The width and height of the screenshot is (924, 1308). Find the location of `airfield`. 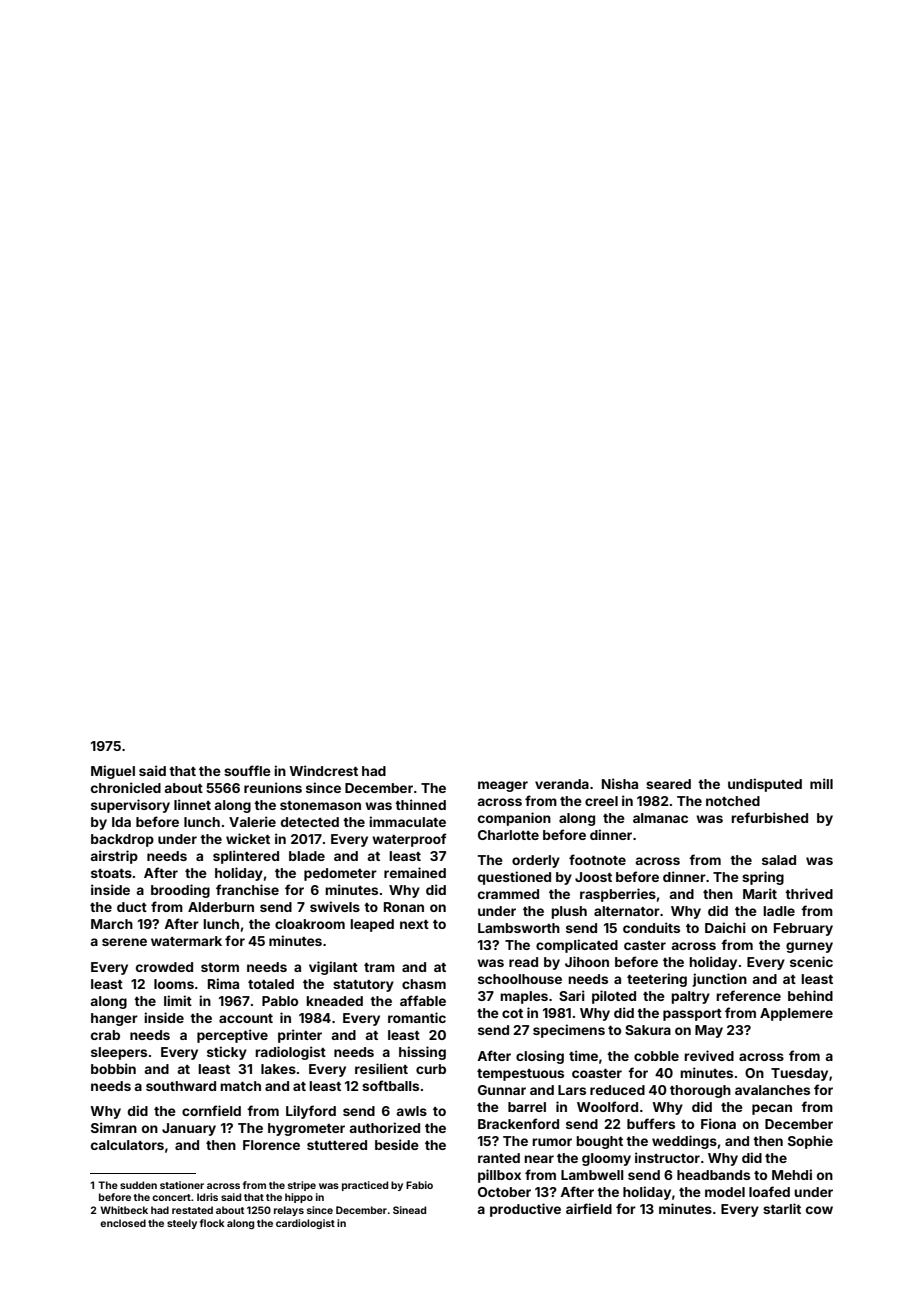

airfield is located at coordinates (589, 1208).
